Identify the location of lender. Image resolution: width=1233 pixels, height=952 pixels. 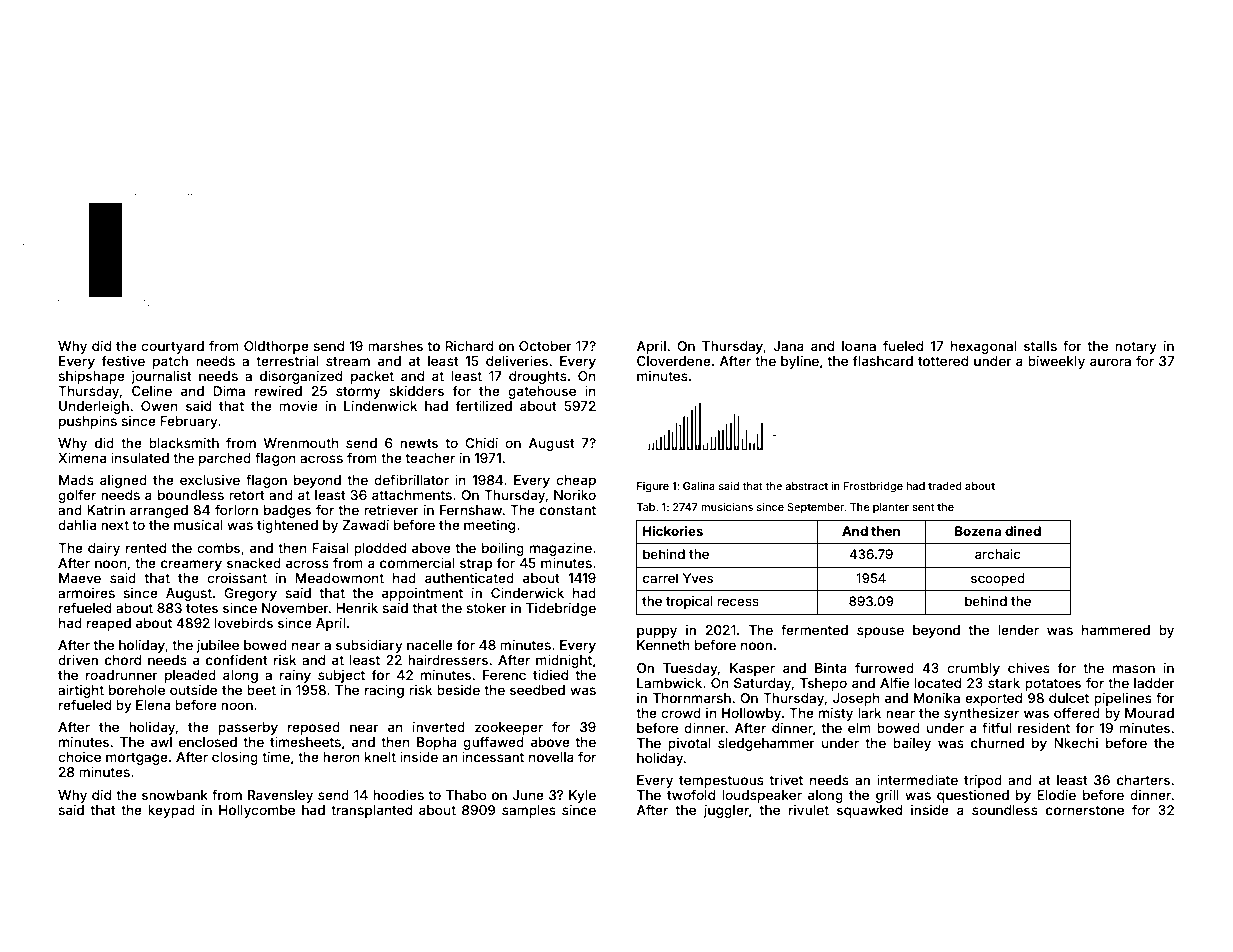
(1018, 630).
